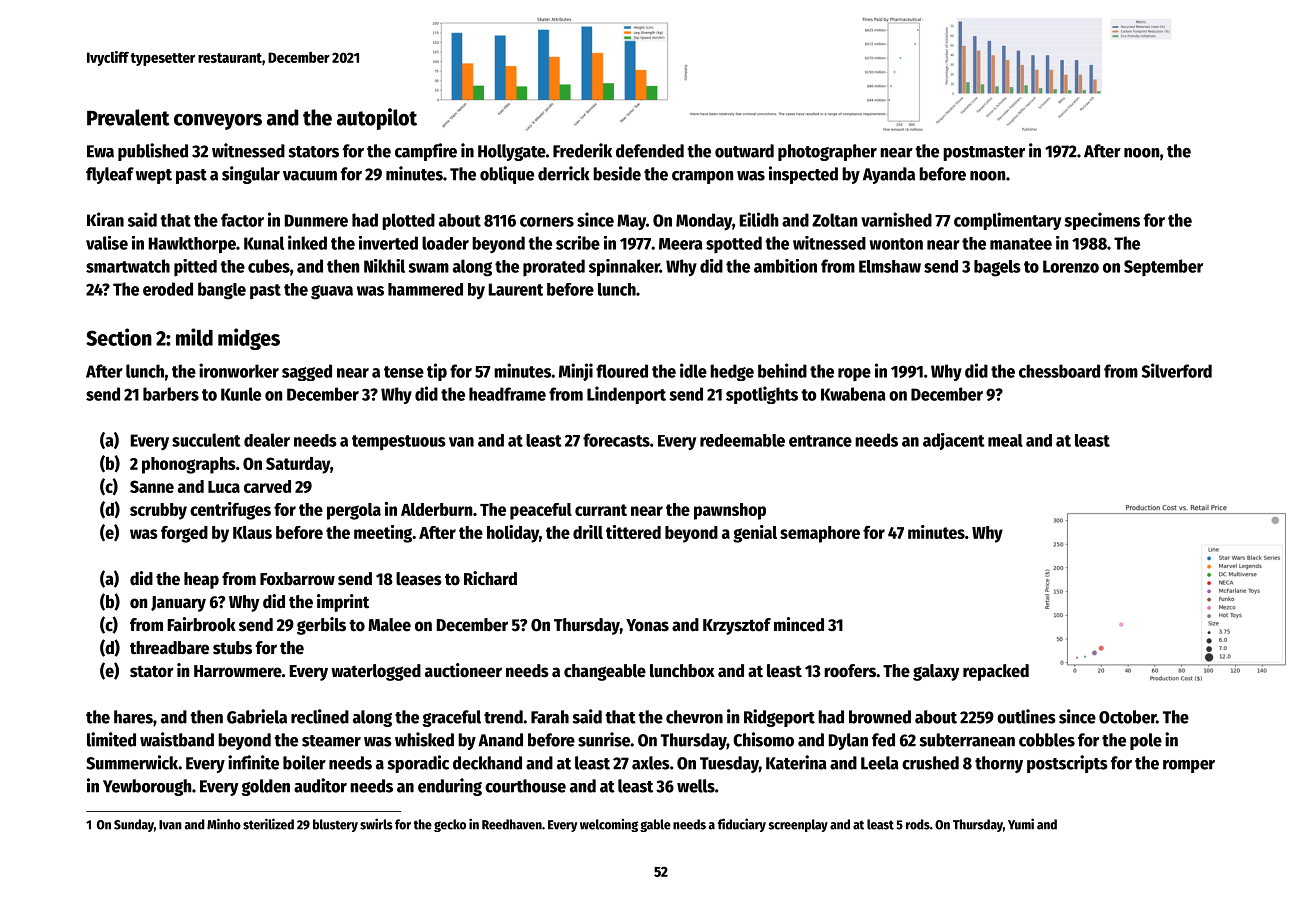 This image has width=1308, height=924. What do you see at coordinates (737, 626) in the image?
I see `Krzysztof` at bounding box center [737, 626].
